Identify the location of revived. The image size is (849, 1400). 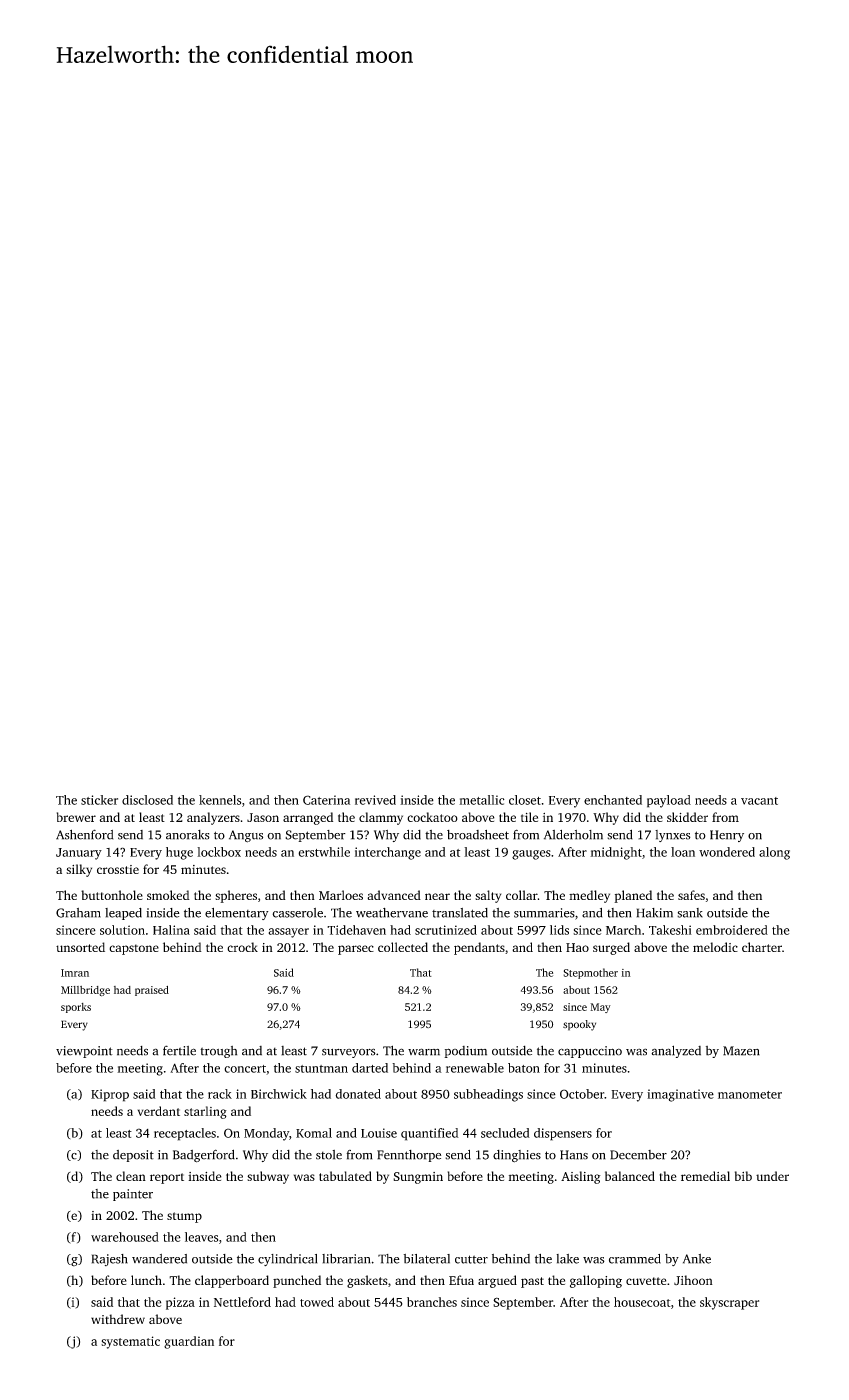
(375, 800).
